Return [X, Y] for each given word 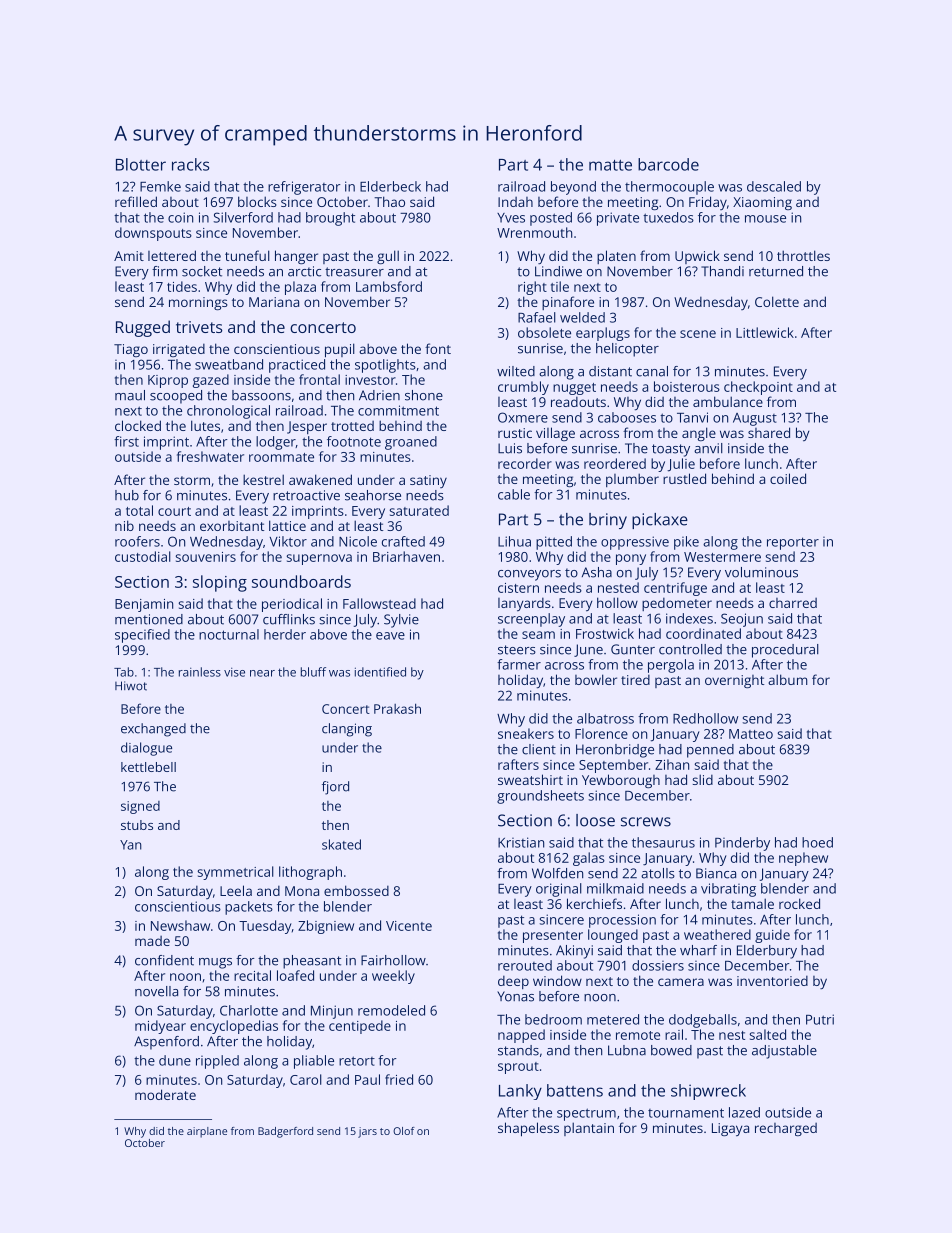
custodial [143, 556]
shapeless [528, 1129]
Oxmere [523, 417]
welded [582, 317]
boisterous [687, 386]
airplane [207, 1132]
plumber [632, 480]
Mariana [274, 302]
